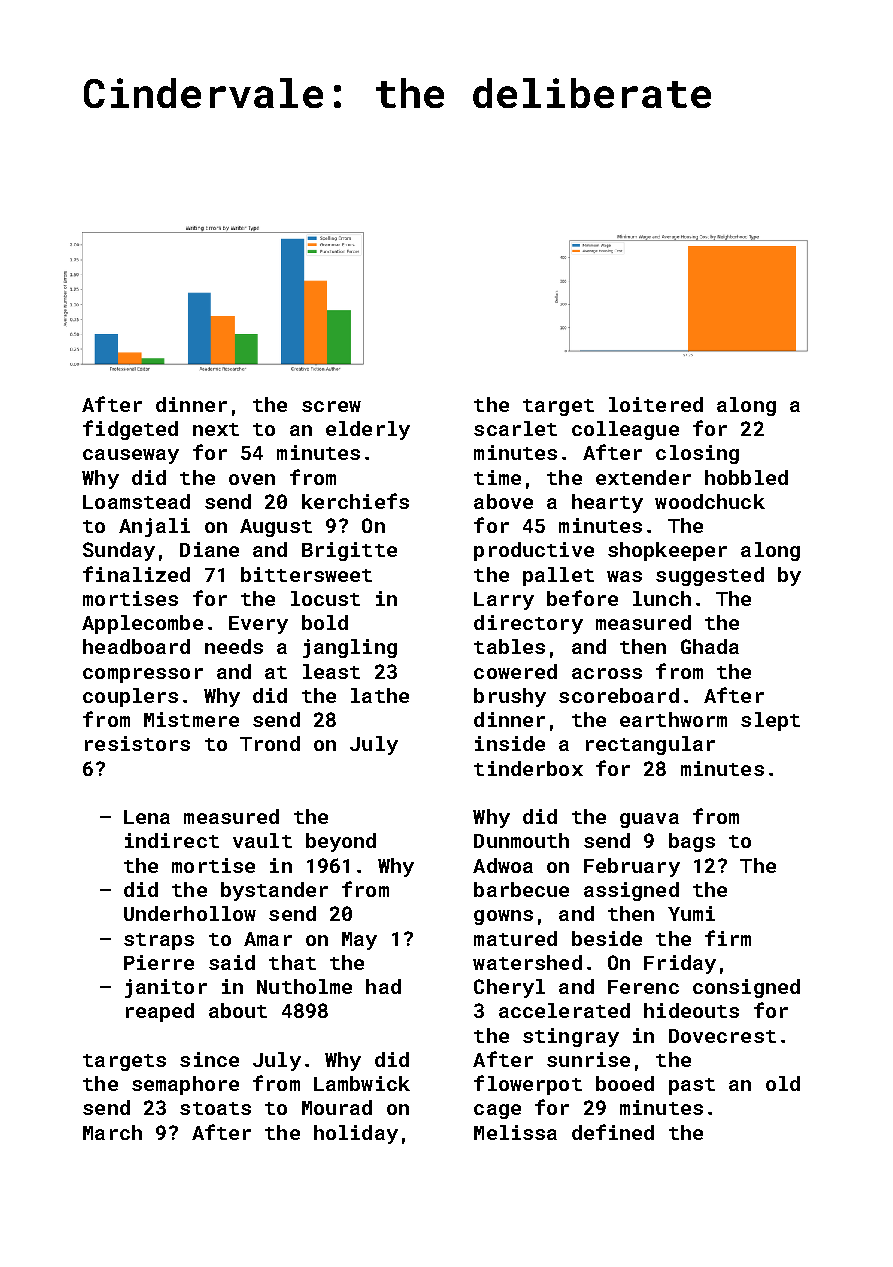 Image resolution: width=893 pixels, height=1267 pixels. What do you see at coordinates (619, 695) in the page?
I see `scoreboard` at bounding box center [619, 695].
